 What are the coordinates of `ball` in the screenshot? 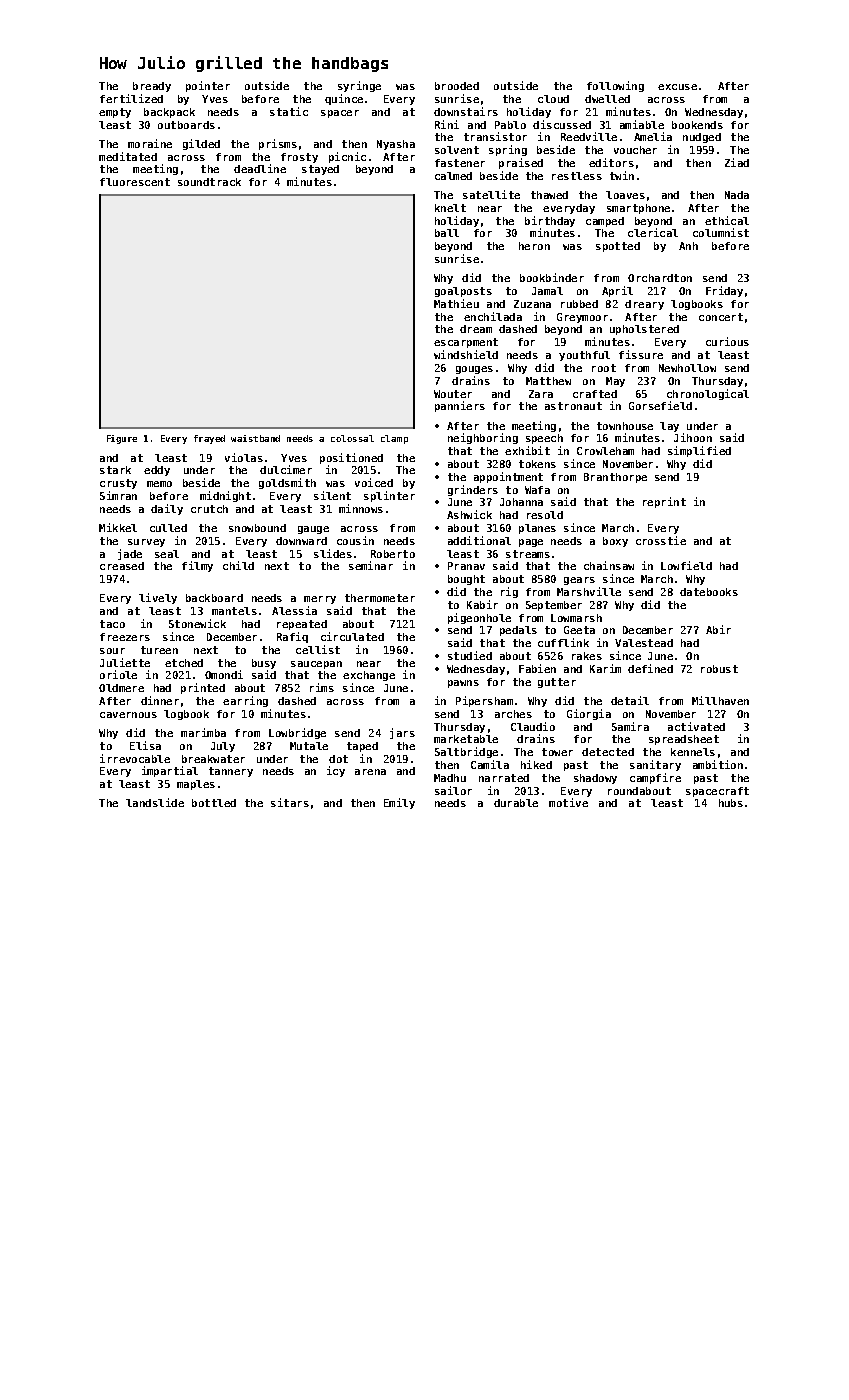 It's located at (447, 233).
